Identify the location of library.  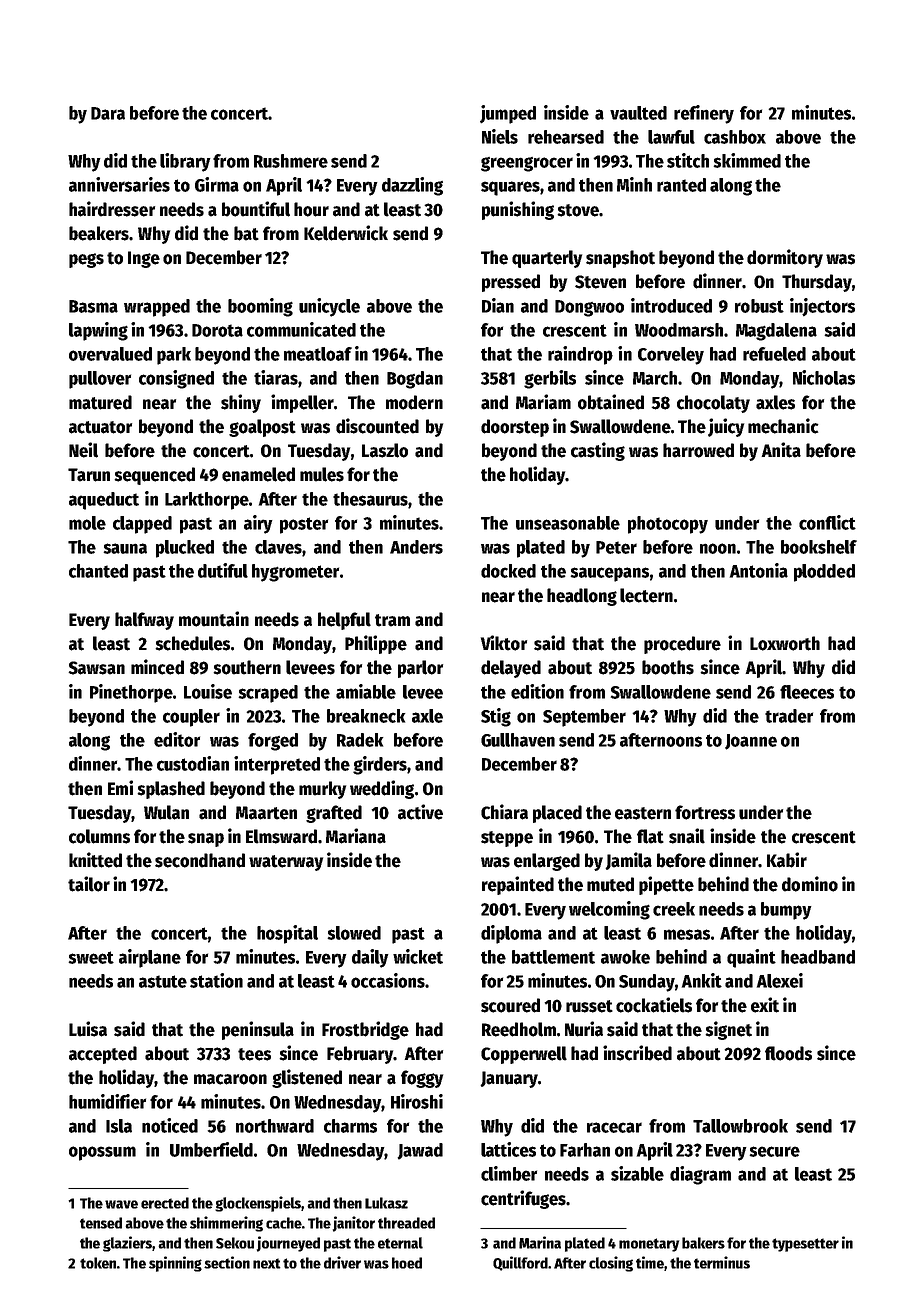
(185, 162).
